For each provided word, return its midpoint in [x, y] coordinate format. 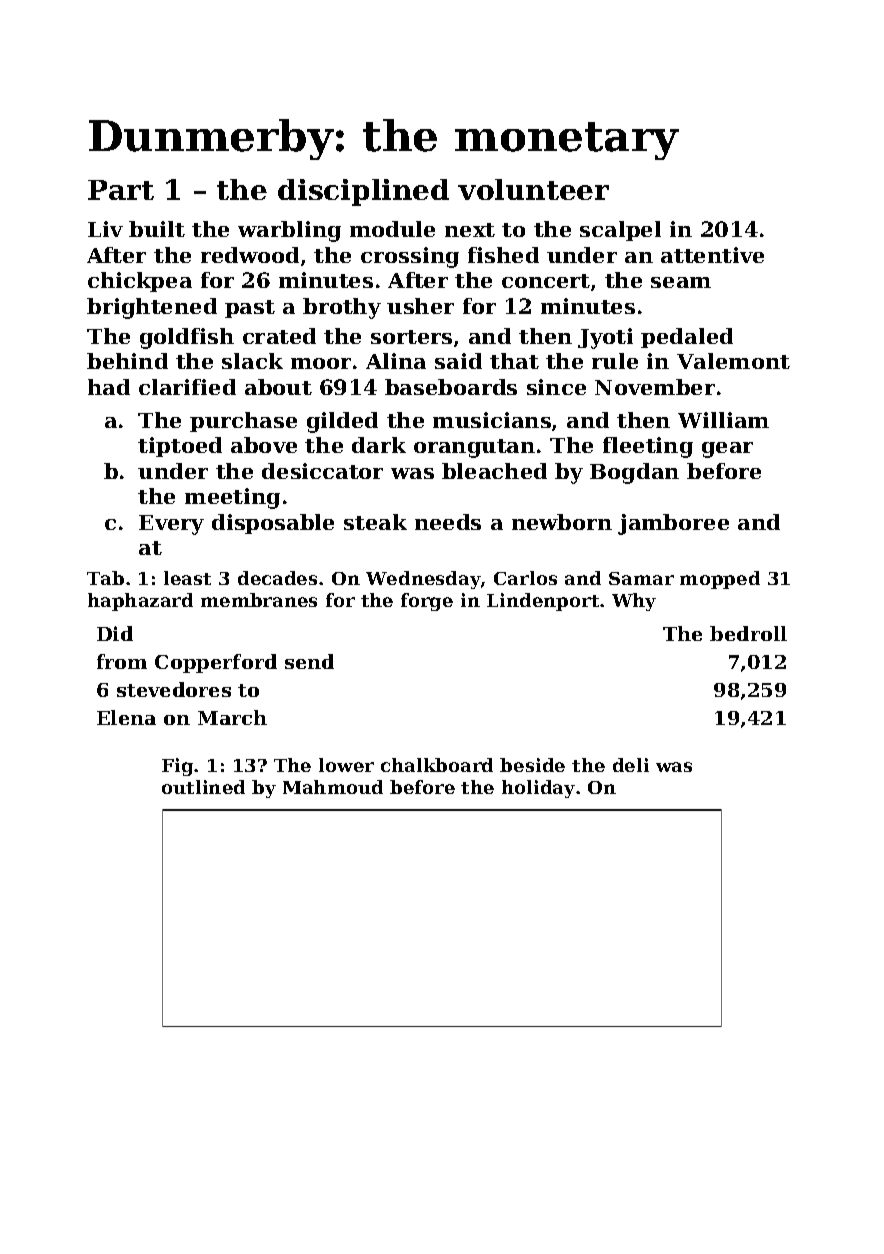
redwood [250, 255]
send [309, 661]
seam [681, 282]
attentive [712, 255]
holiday [538, 789]
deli [631, 765]
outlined [203, 787]
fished [503, 255]
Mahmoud [333, 787]
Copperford [216, 663]
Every [171, 525]
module [392, 229]
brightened [152, 308]
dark [379, 445]
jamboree [673, 524]
